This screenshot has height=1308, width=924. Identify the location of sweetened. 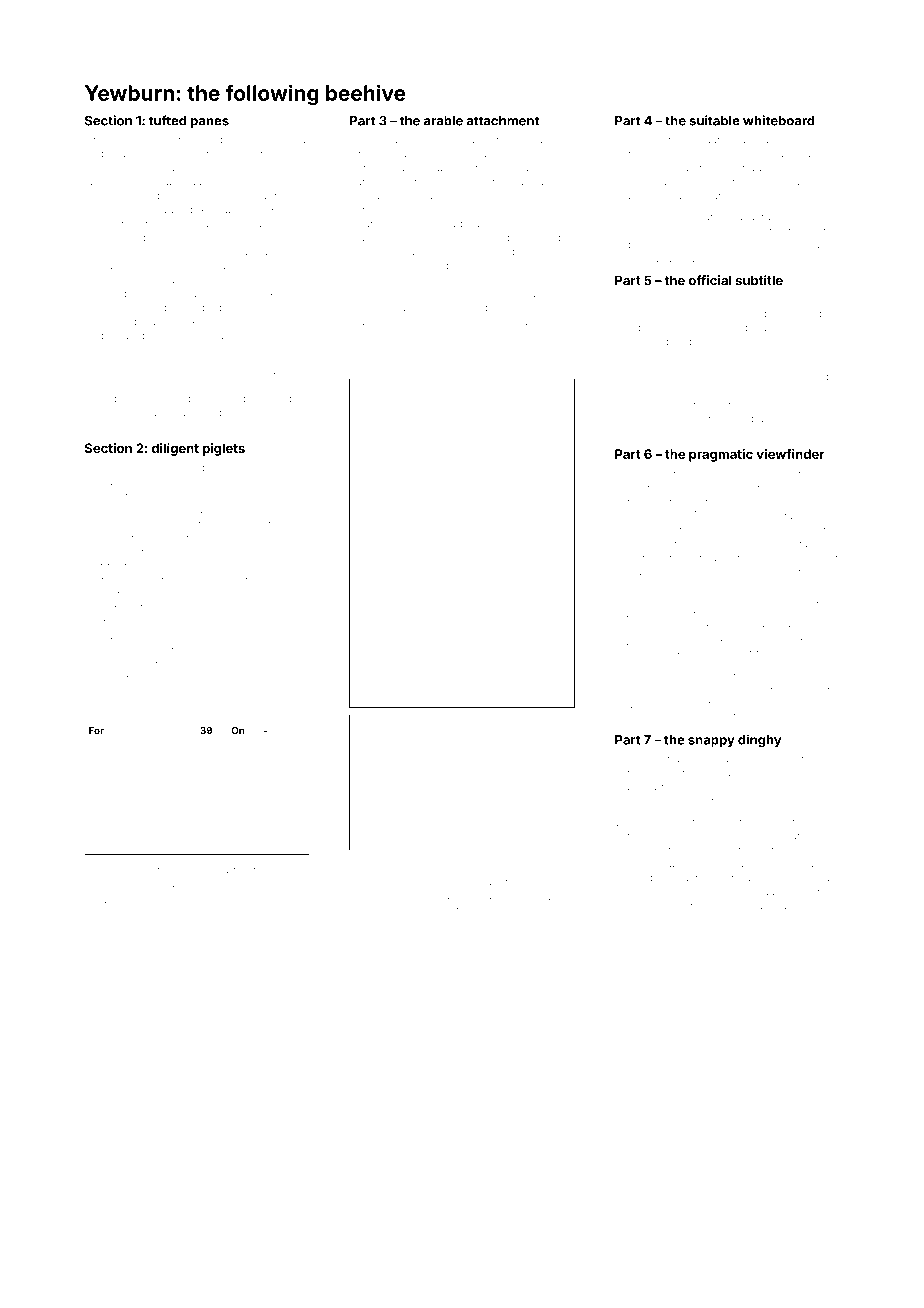
(276, 467).
